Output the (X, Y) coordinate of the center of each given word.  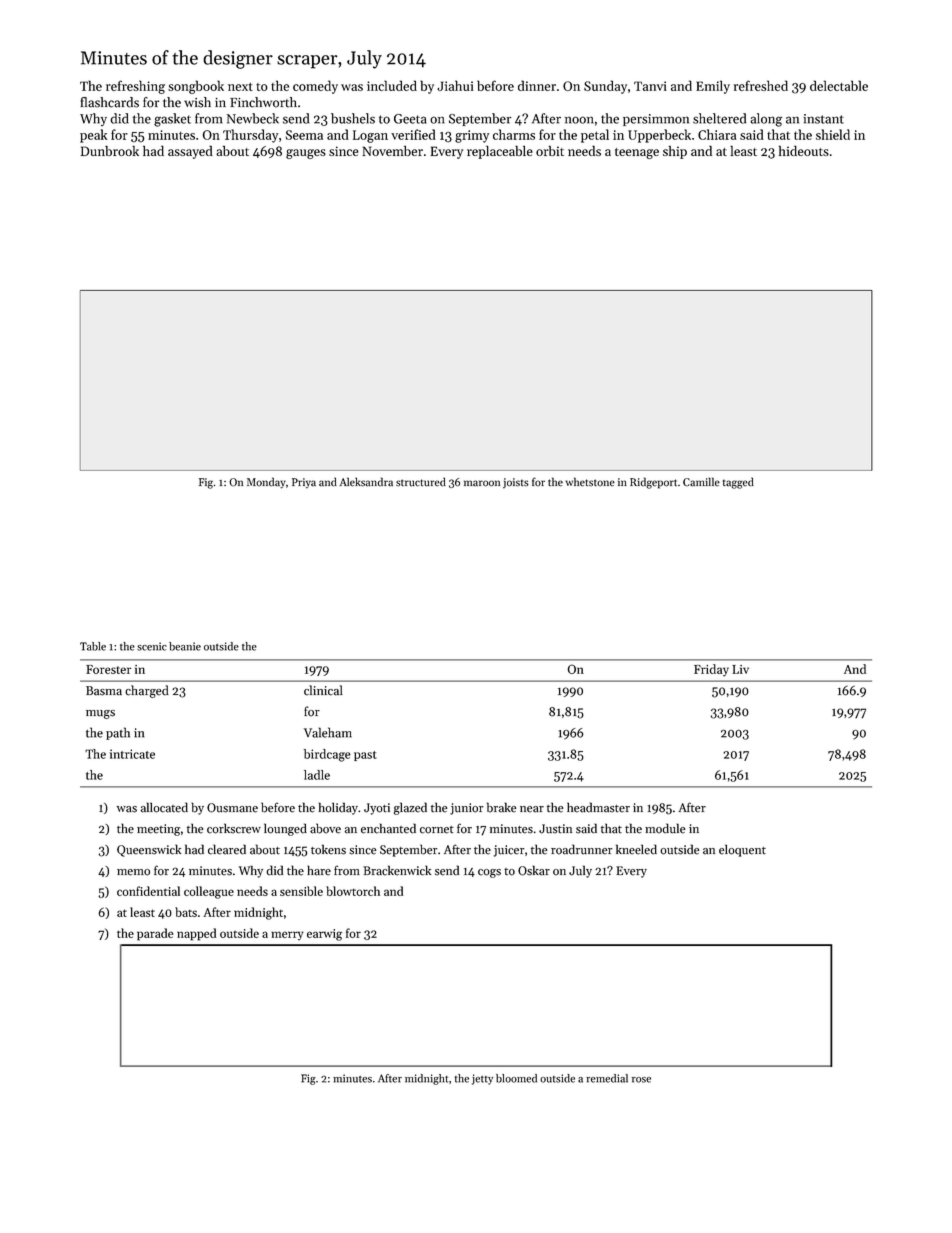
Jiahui (456, 85)
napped (196, 934)
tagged (738, 483)
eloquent (742, 850)
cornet (437, 830)
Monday (266, 483)
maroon (482, 483)
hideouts (804, 150)
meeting (158, 830)
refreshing (135, 87)
